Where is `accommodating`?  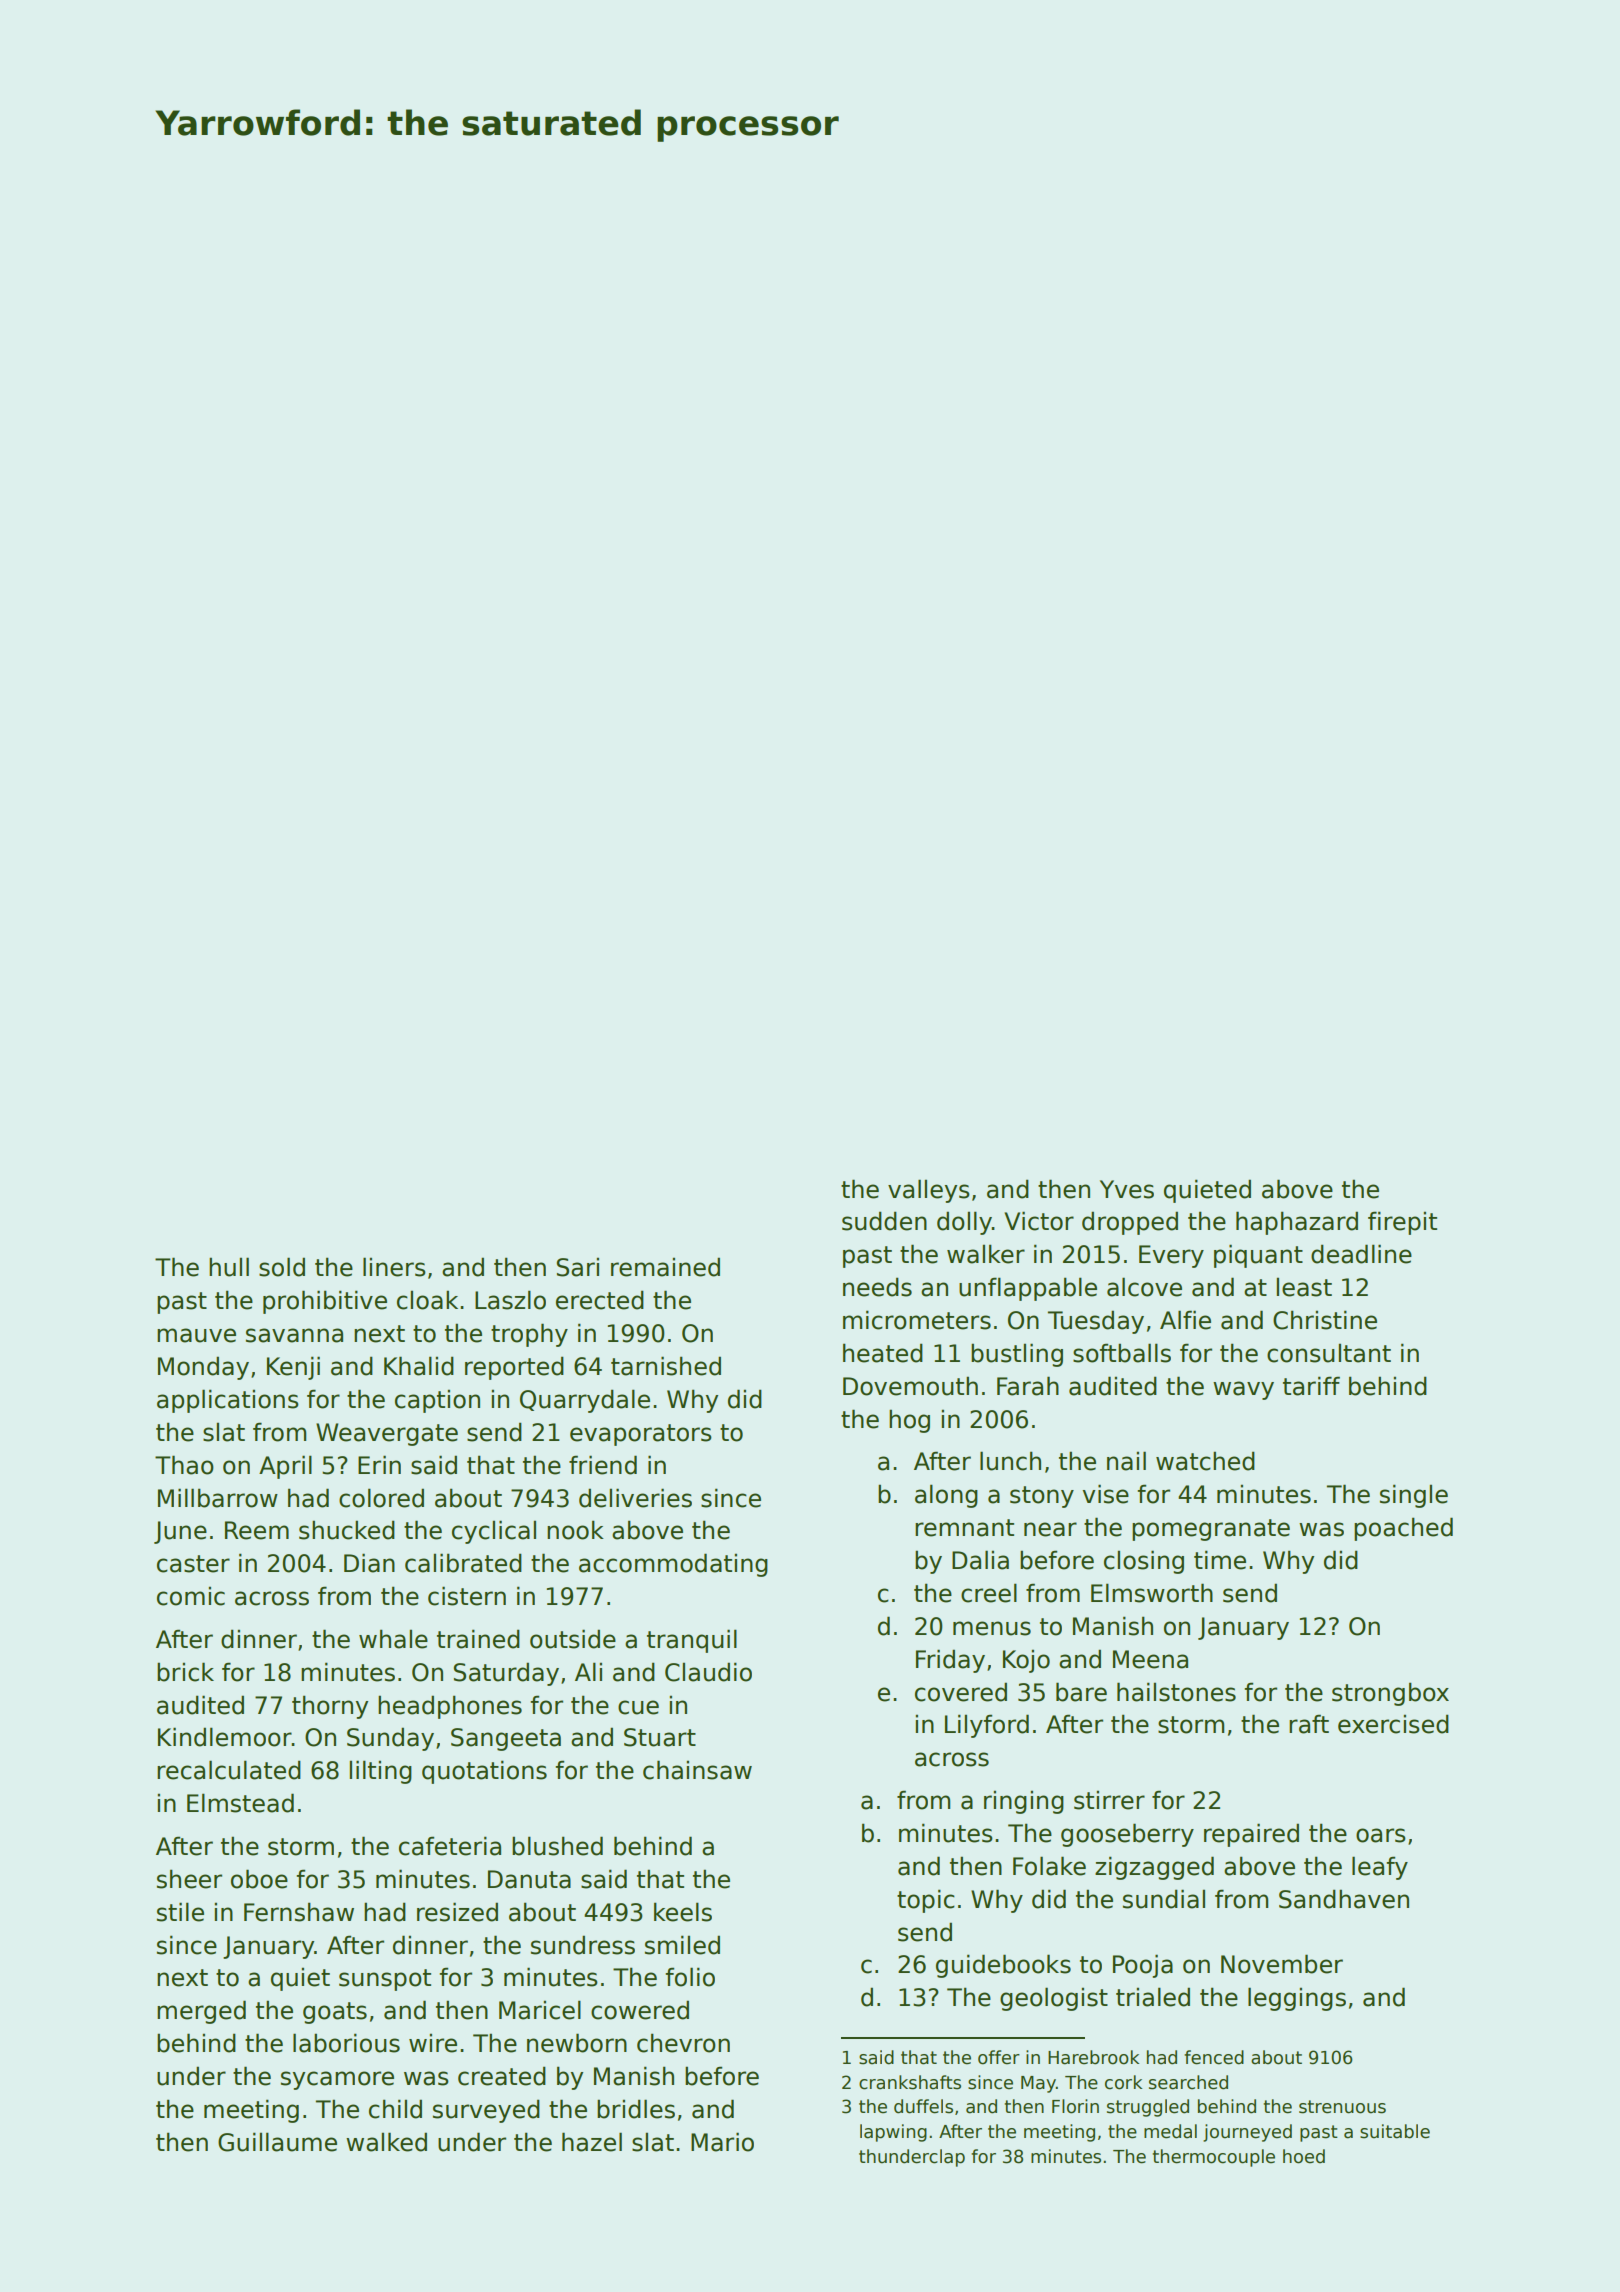 accommodating is located at coordinates (673, 1565).
